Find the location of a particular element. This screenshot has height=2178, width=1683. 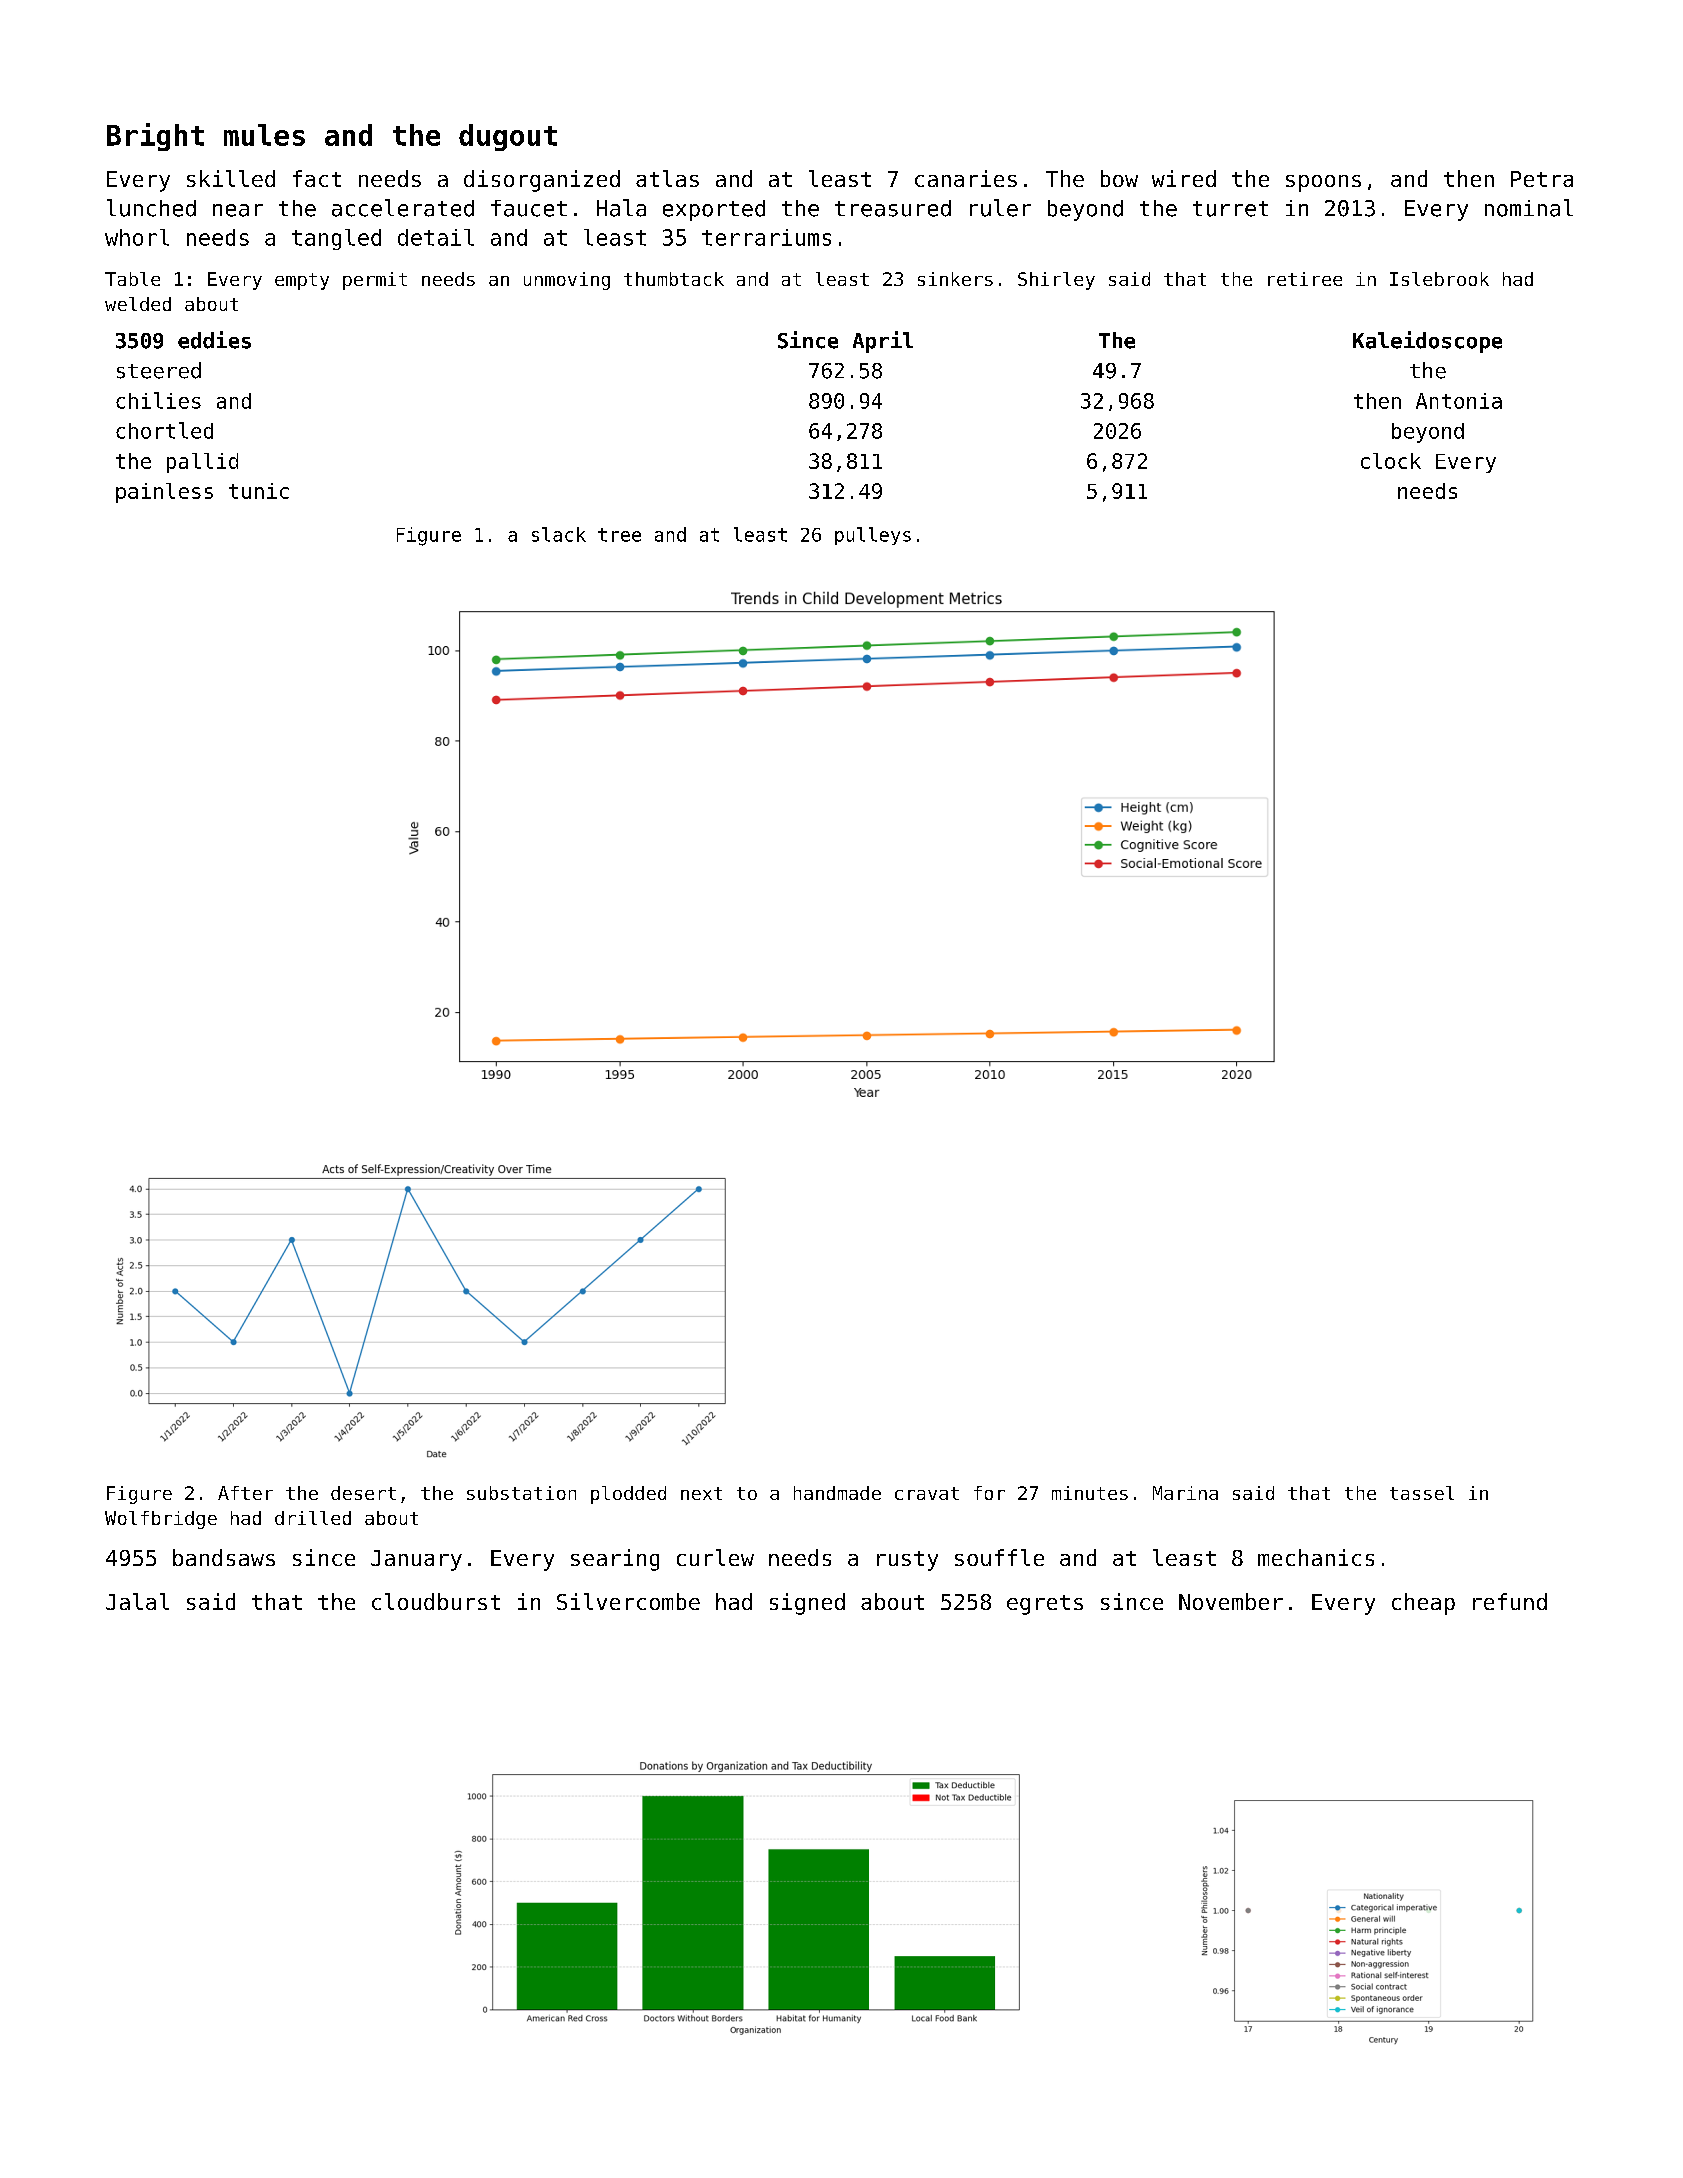

desert is located at coordinates (363, 1493).
